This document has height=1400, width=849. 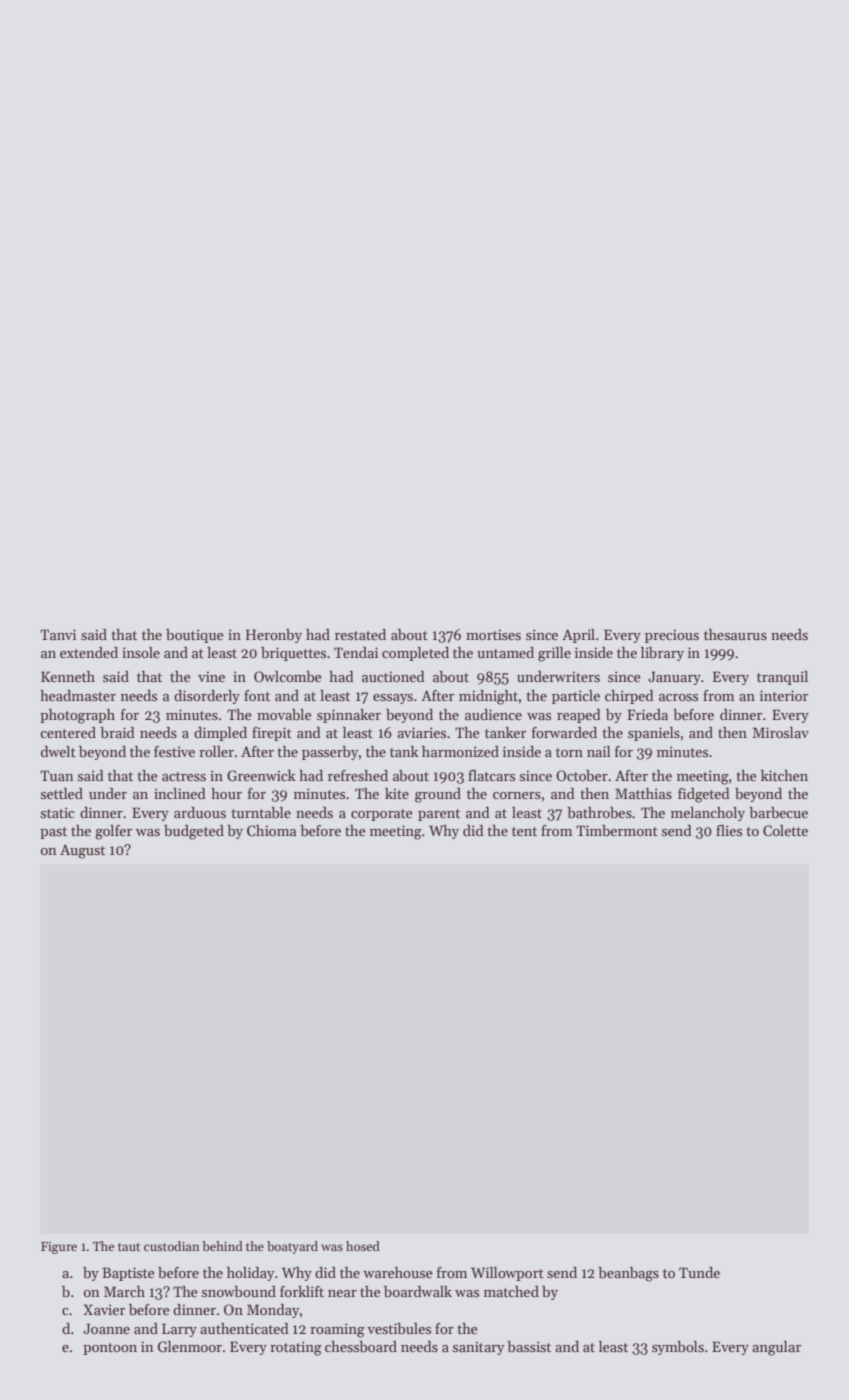 I want to click on pontoon, so click(x=110, y=1349).
